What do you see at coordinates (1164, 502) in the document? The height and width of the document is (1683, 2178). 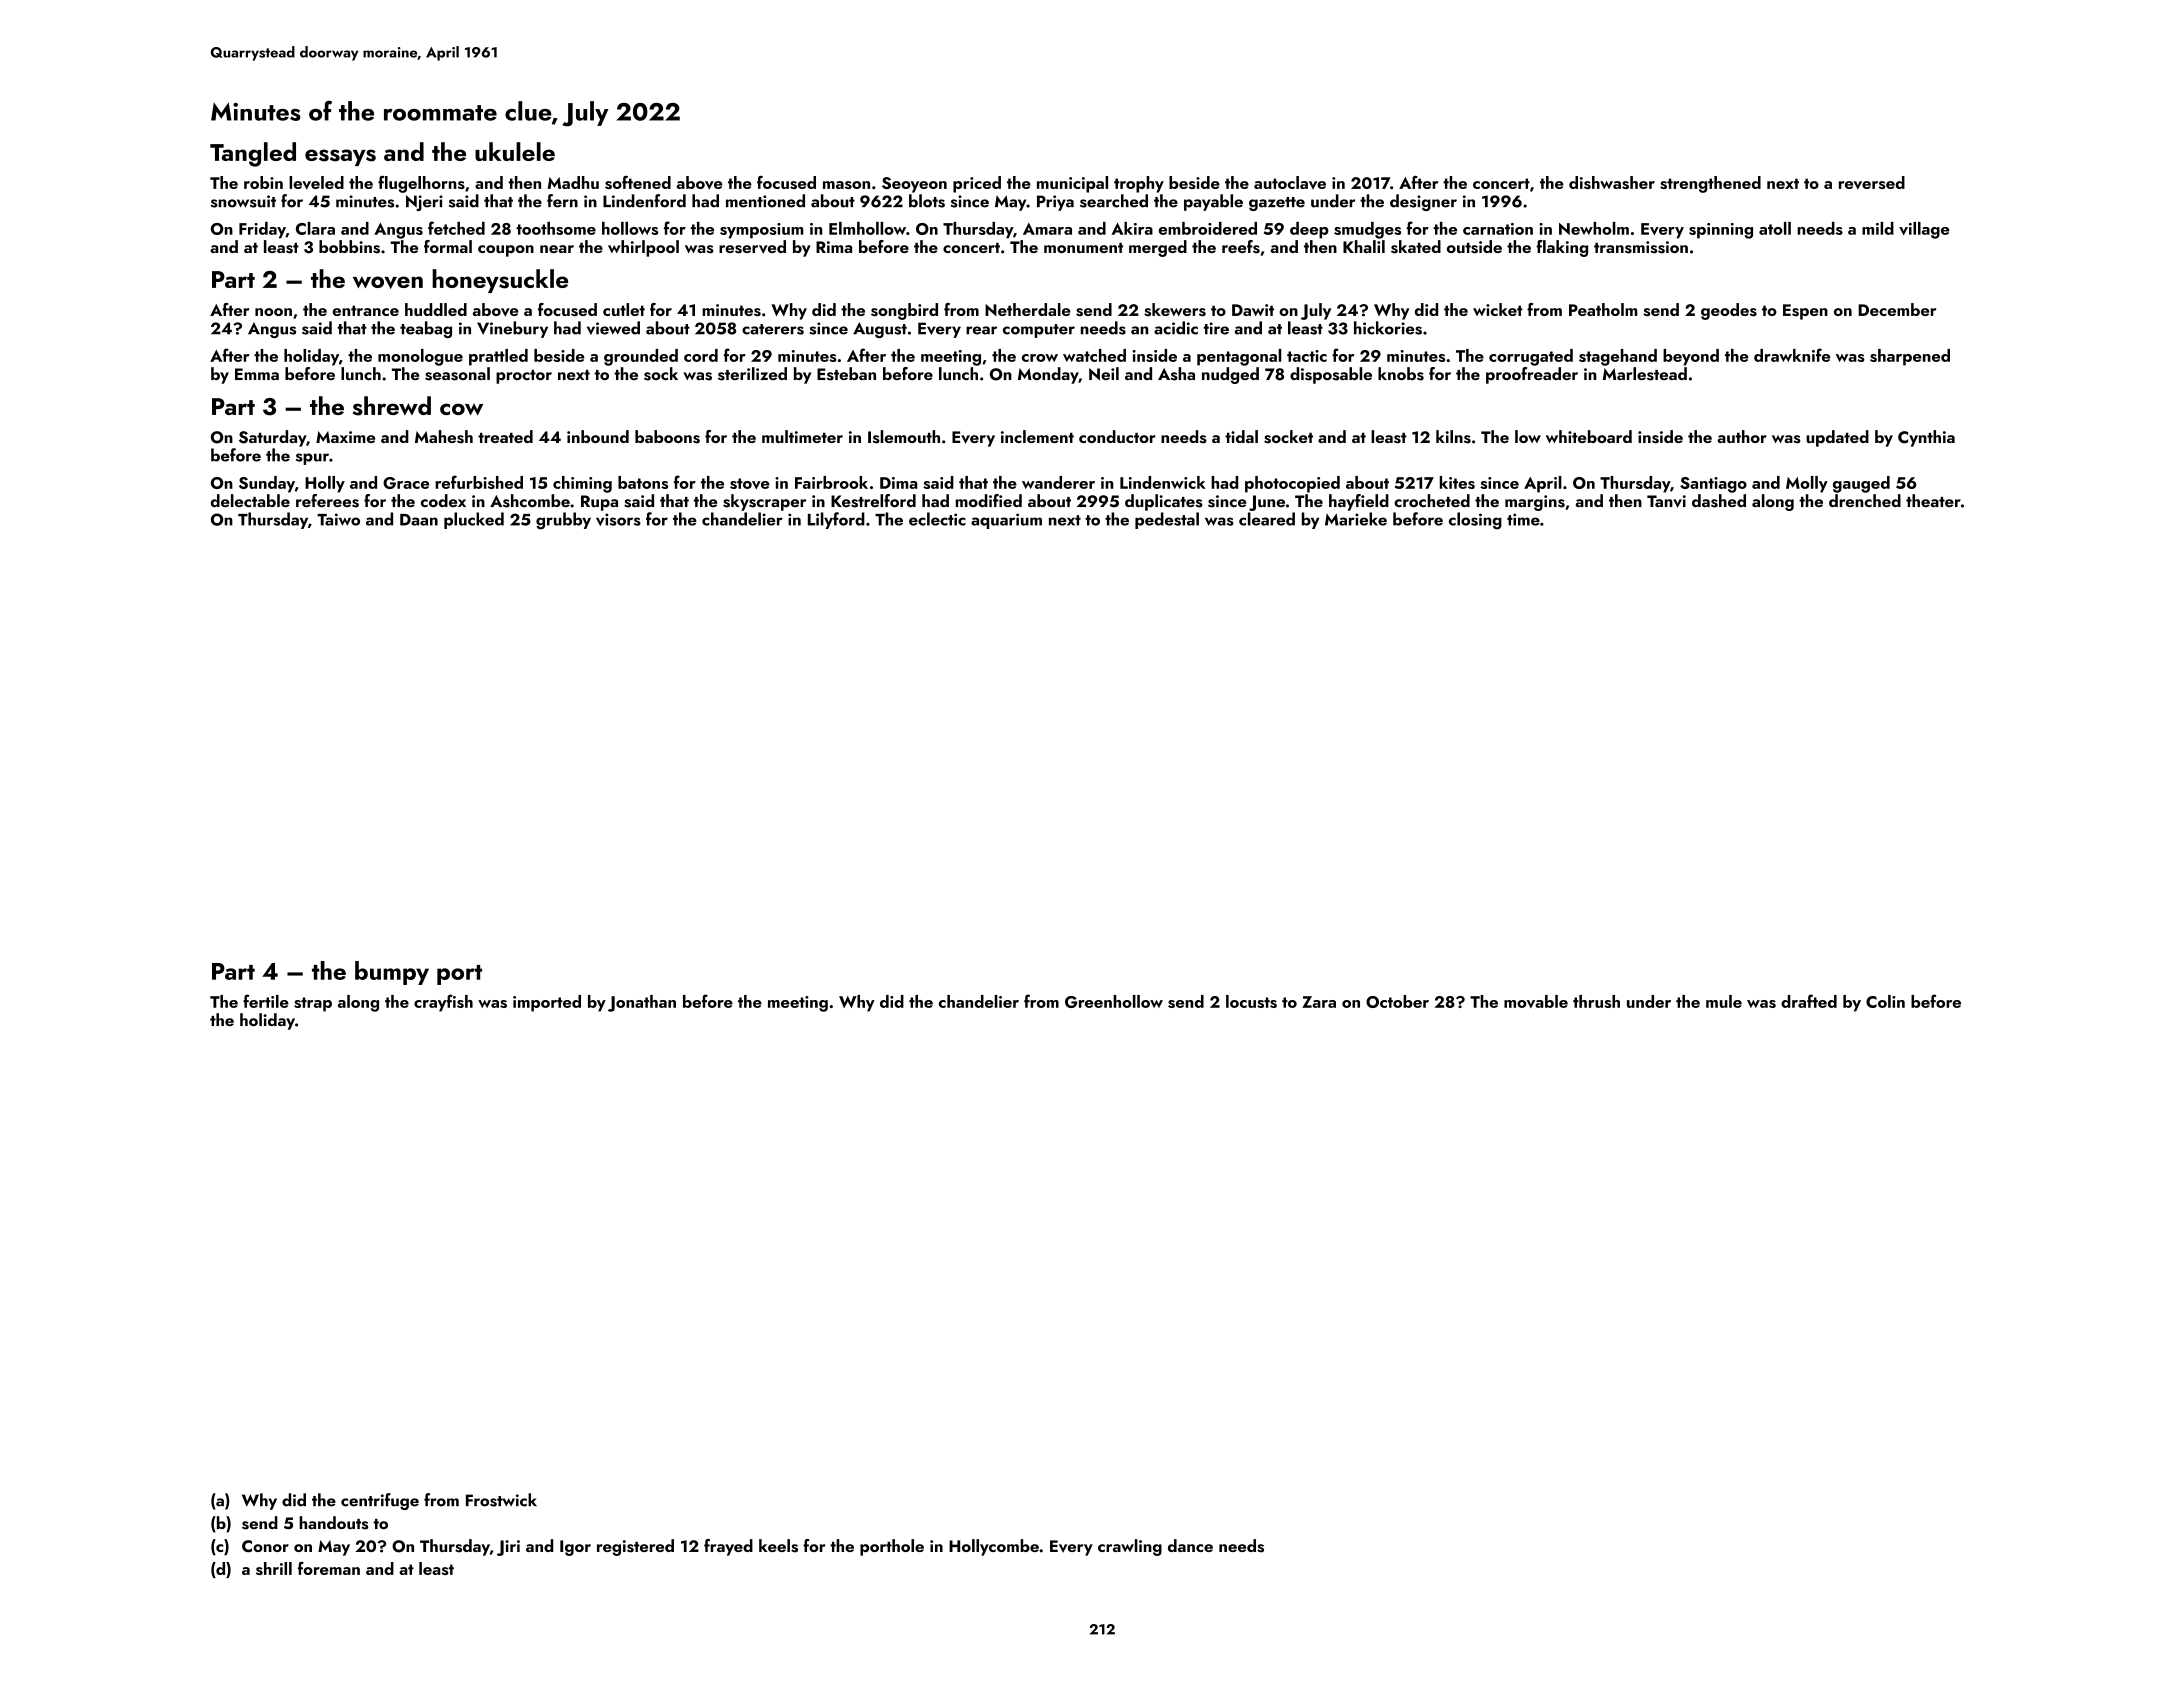 I see `duplicates` at bounding box center [1164, 502].
